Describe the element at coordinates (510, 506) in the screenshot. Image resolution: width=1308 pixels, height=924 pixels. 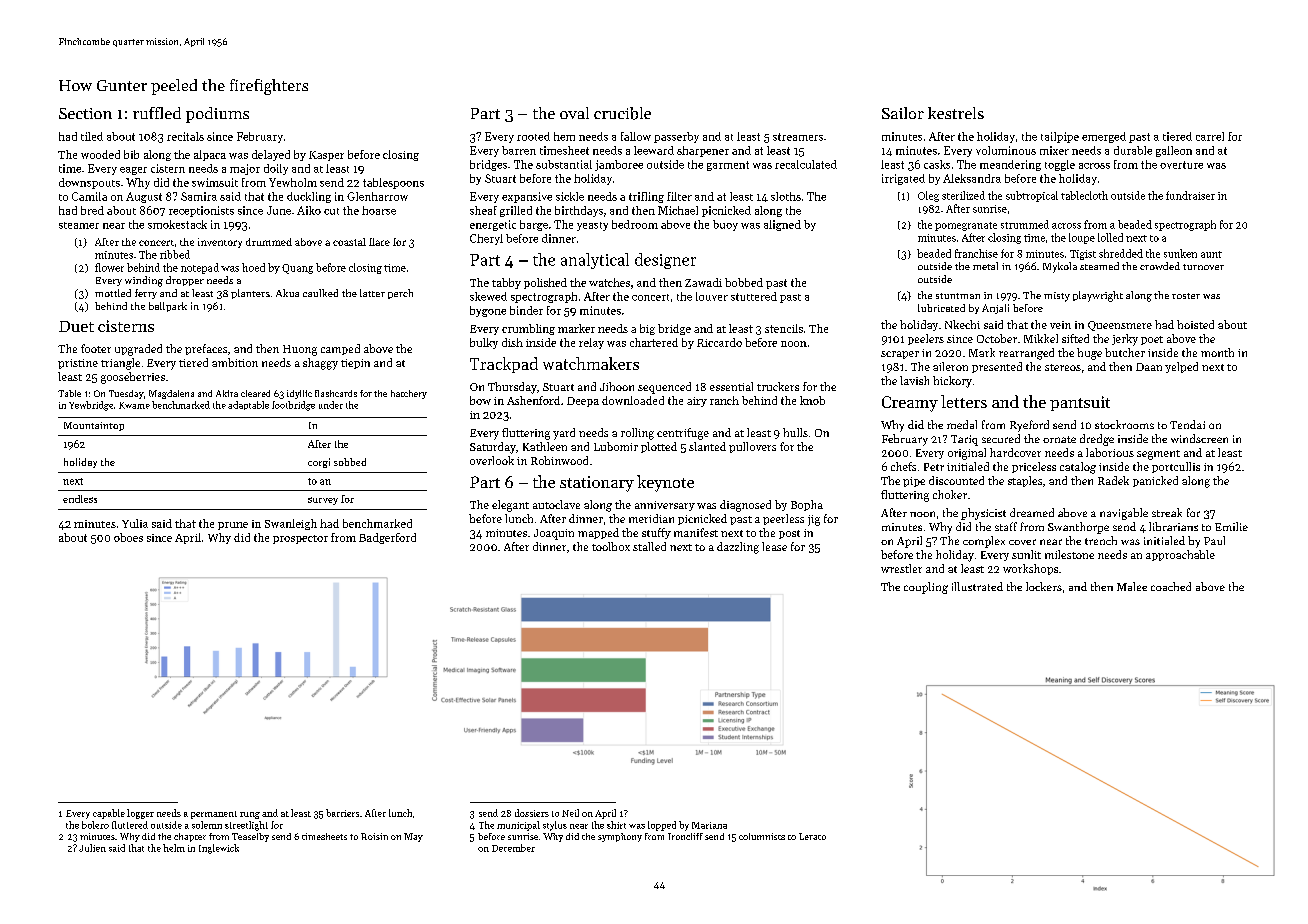
I see `elegant` at that location.
